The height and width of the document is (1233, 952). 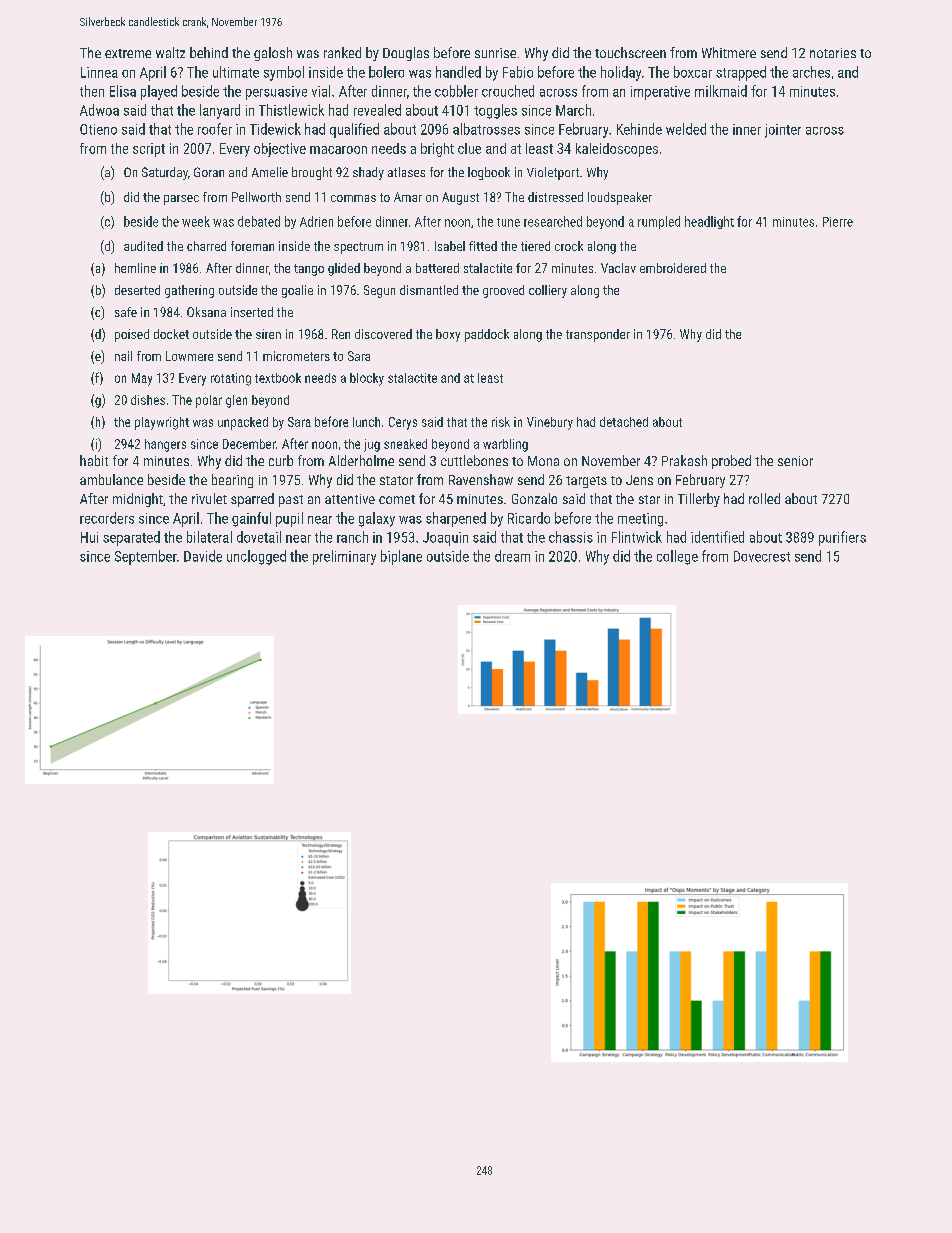 What do you see at coordinates (838, 222) in the document?
I see `Pierre` at bounding box center [838, 222].
